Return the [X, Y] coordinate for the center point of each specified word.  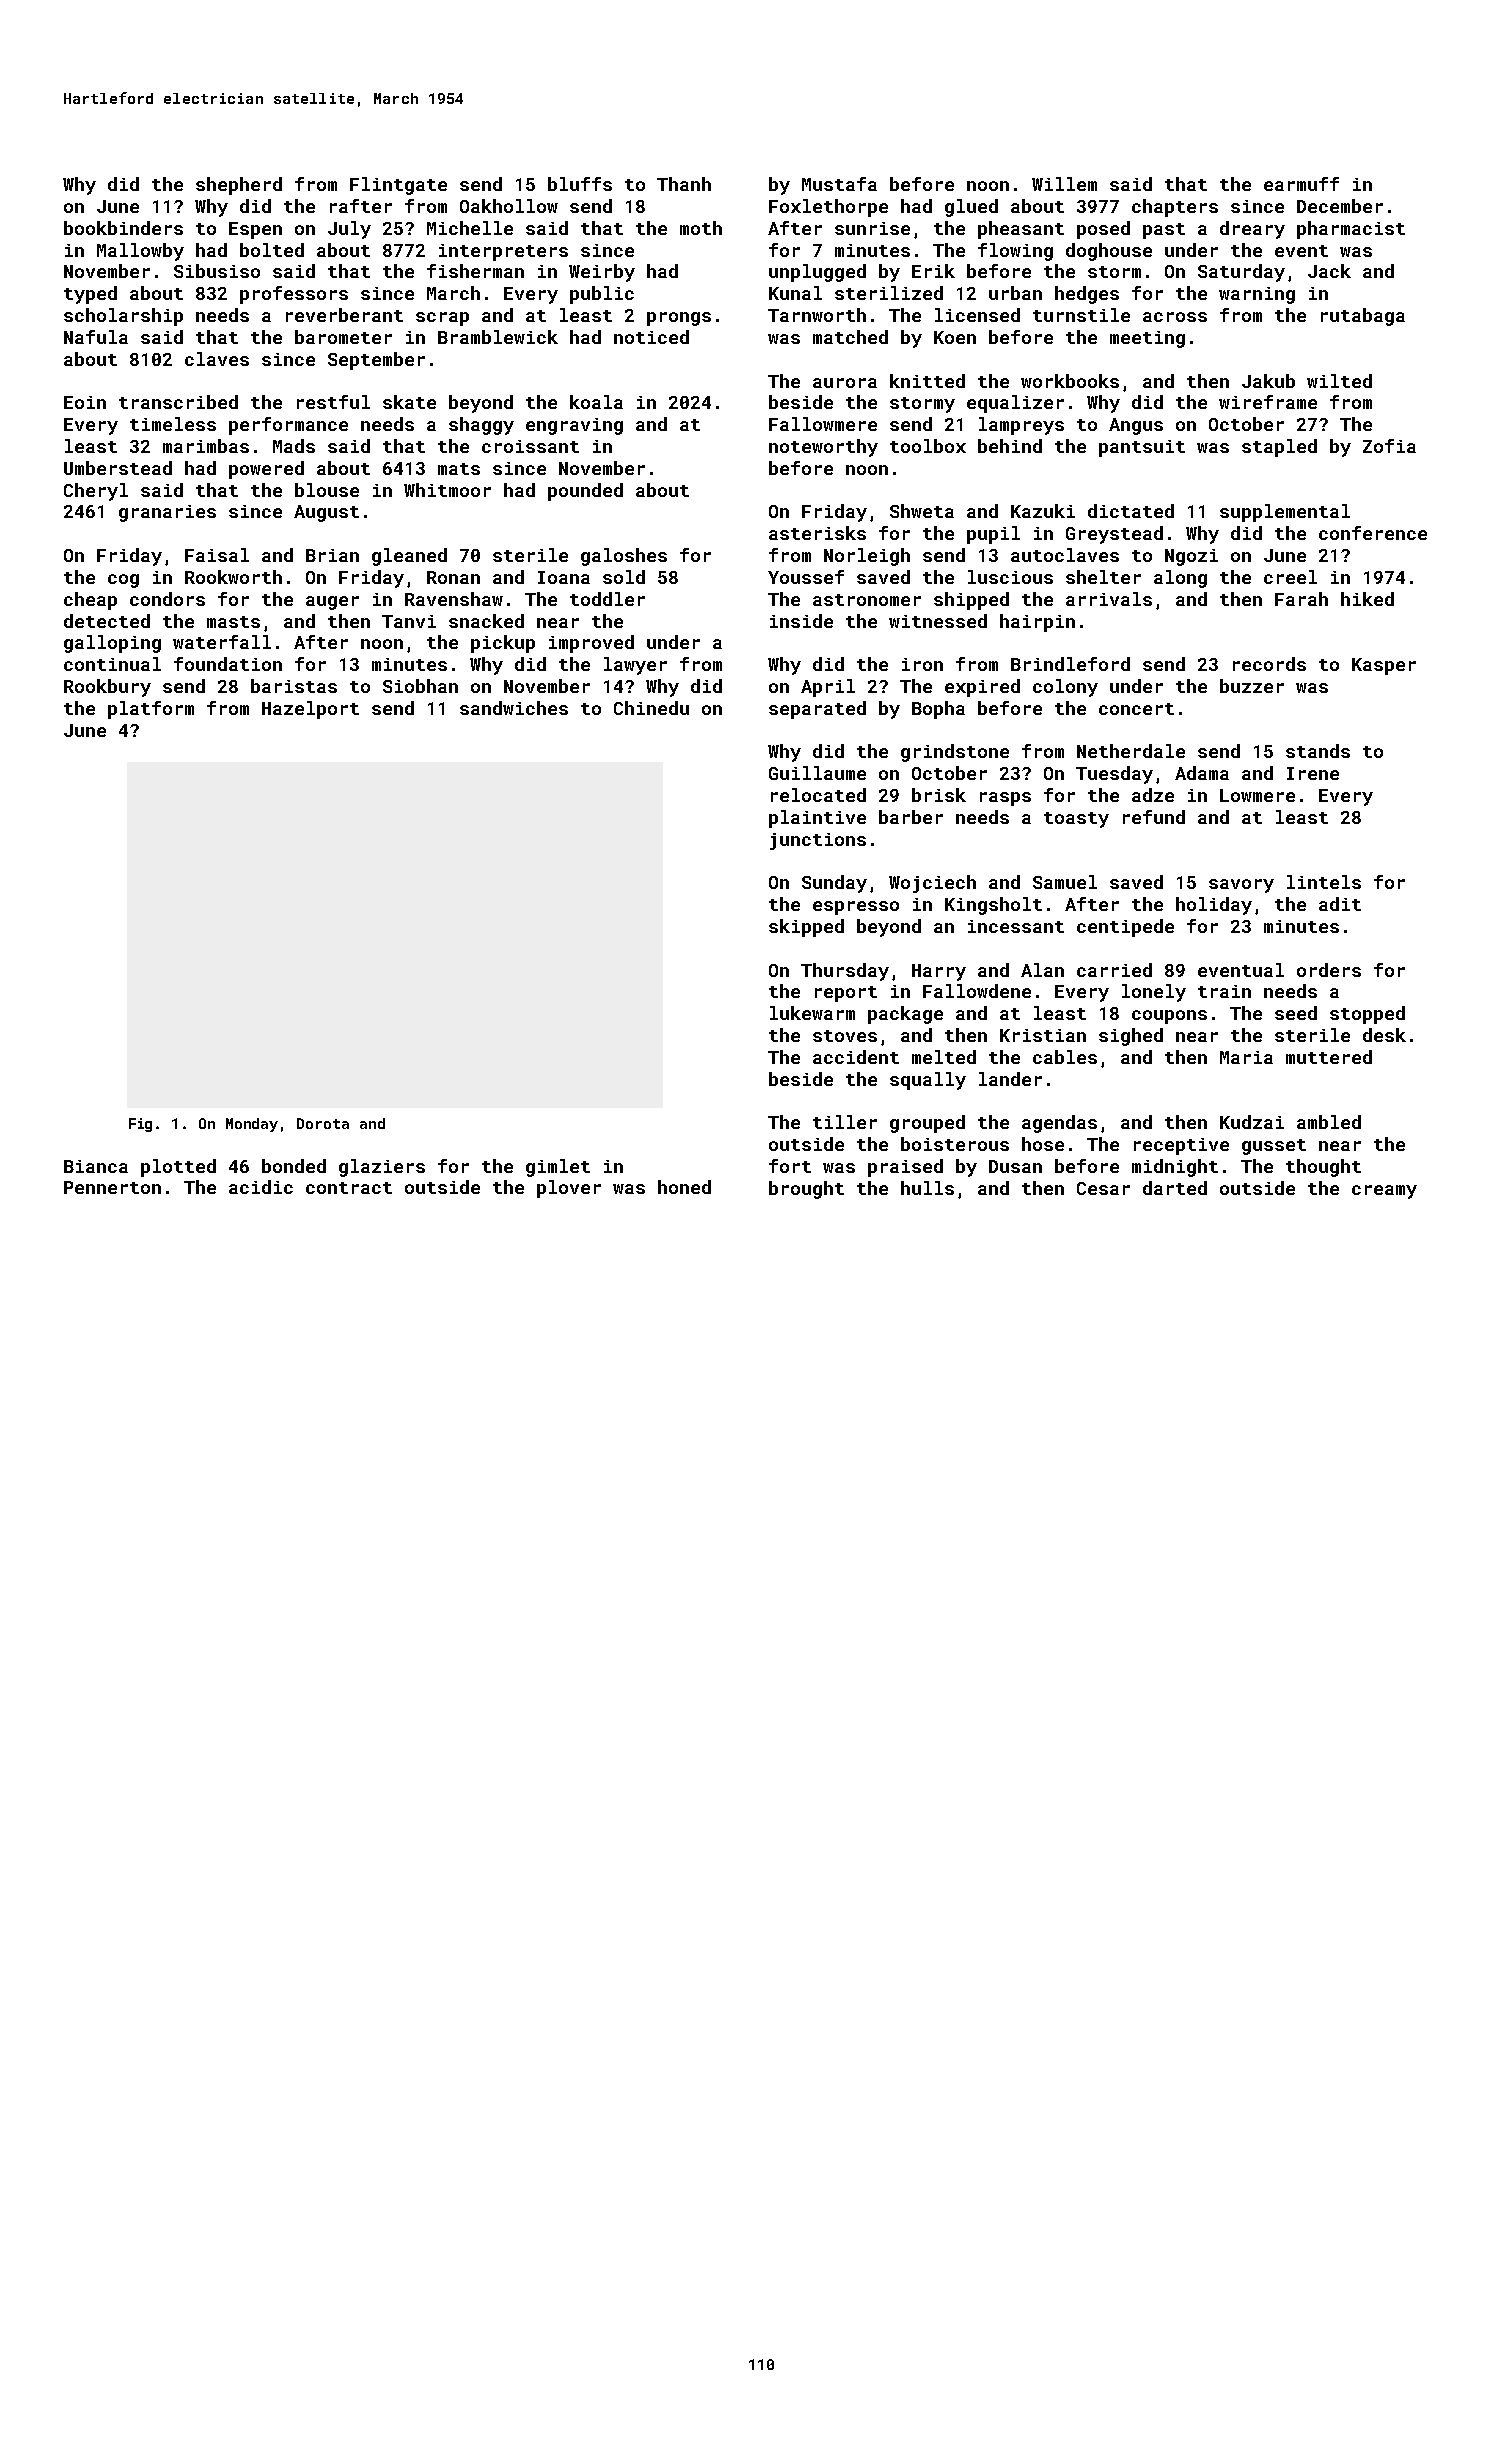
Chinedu [651, 708]
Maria [1246, 1057]
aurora [845, 383]
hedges [1087, 295]
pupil [993, 535]
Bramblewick [498, 337]
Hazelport [310, 710]
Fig [140, 1125]
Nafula [96, 337]
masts [233, 622]
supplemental [1285, 513]
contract [349, 1188]
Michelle [470, 228]
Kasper [1384, 666]
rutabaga [1363, 317]
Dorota [323, 1123]
